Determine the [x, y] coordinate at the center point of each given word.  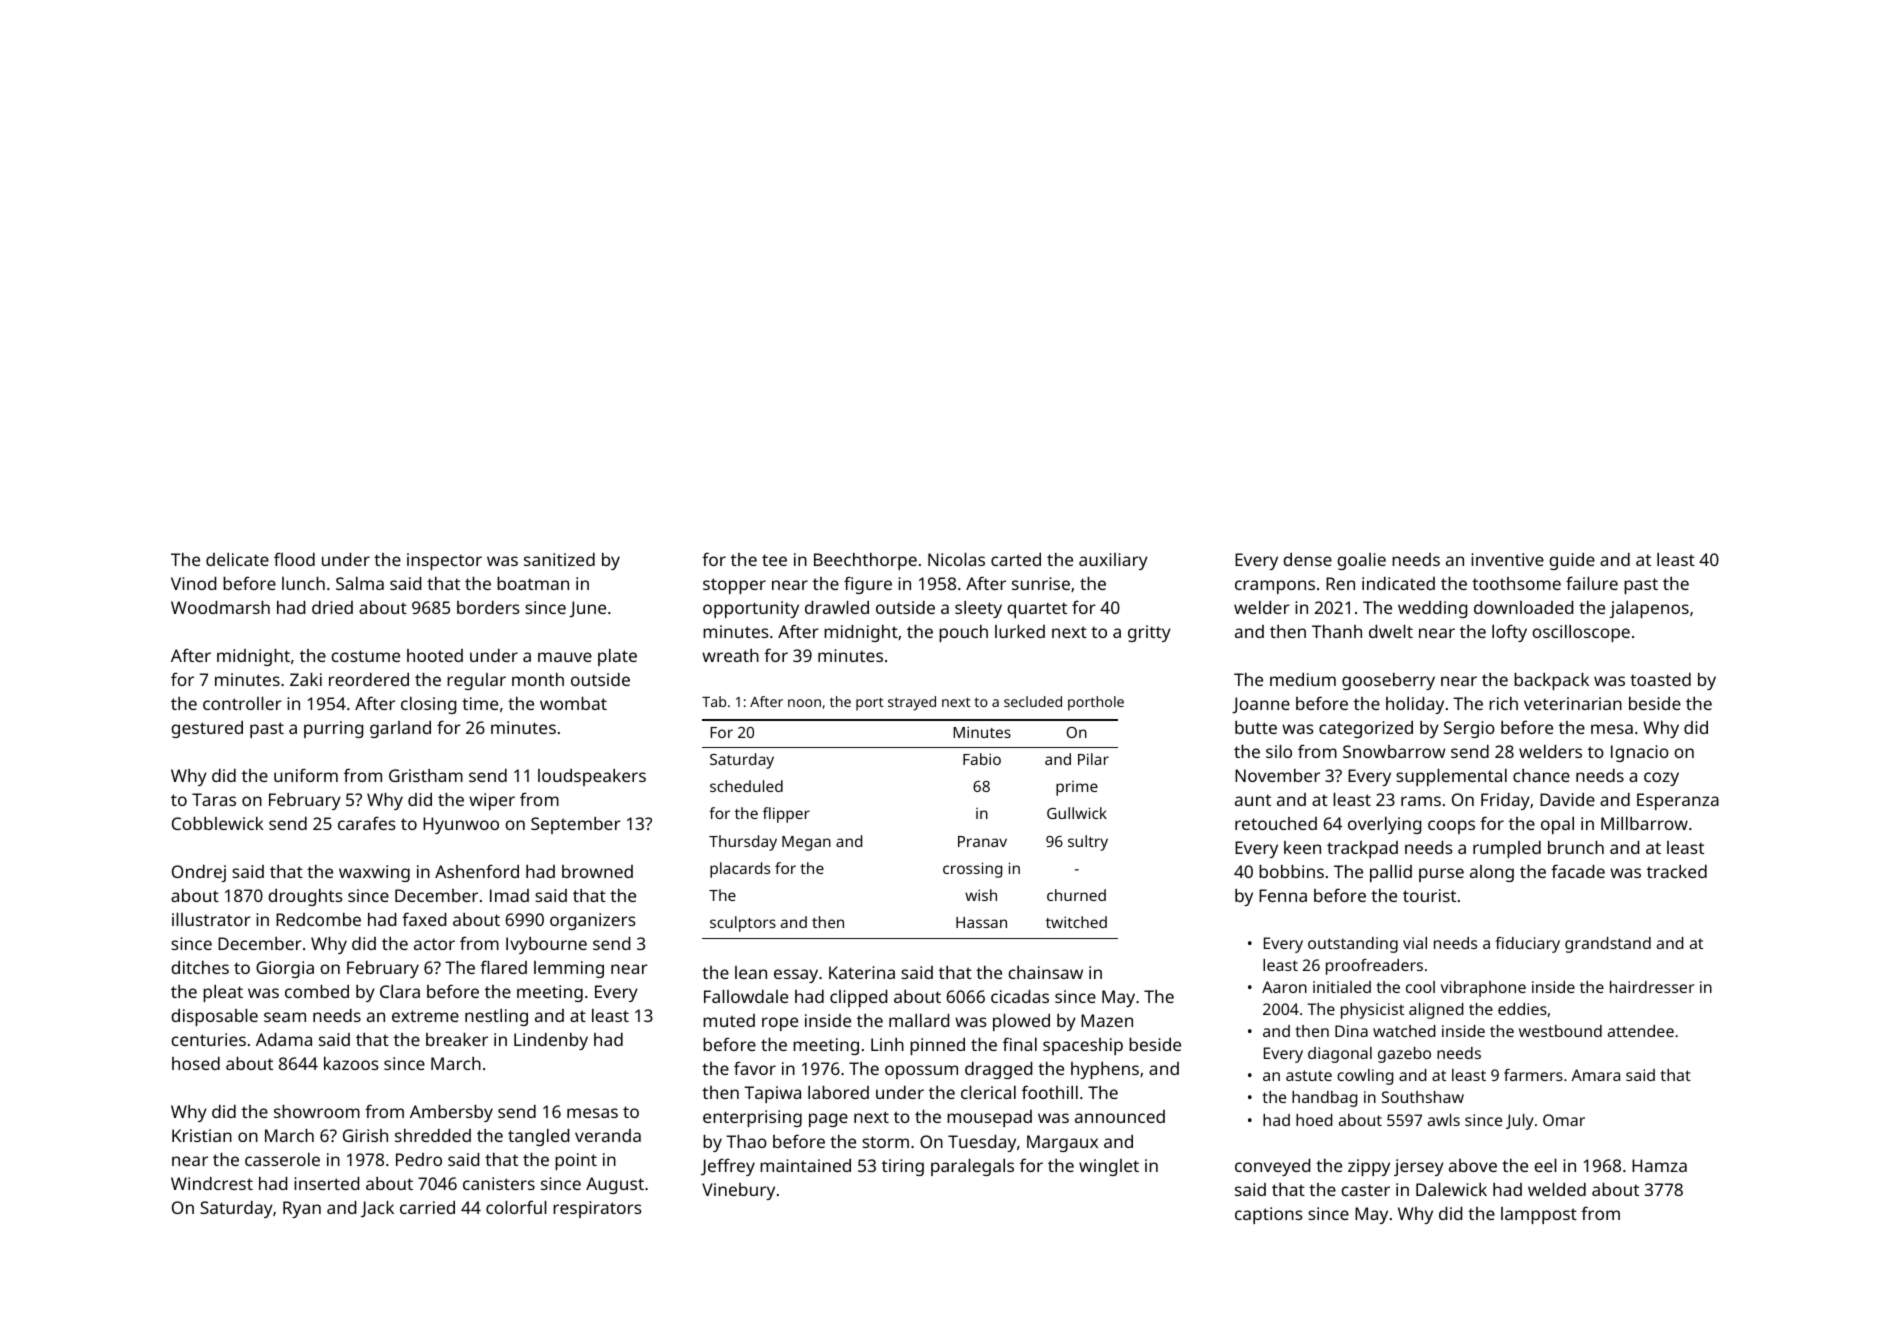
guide [1572, 561]
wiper [492, 801]
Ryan [302, 1209]
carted [1016, 559]
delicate [237, 559]
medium [1303, 679]
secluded [1033, 701]
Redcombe [318, 919]
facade [1578, 871]
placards [740, 870]
